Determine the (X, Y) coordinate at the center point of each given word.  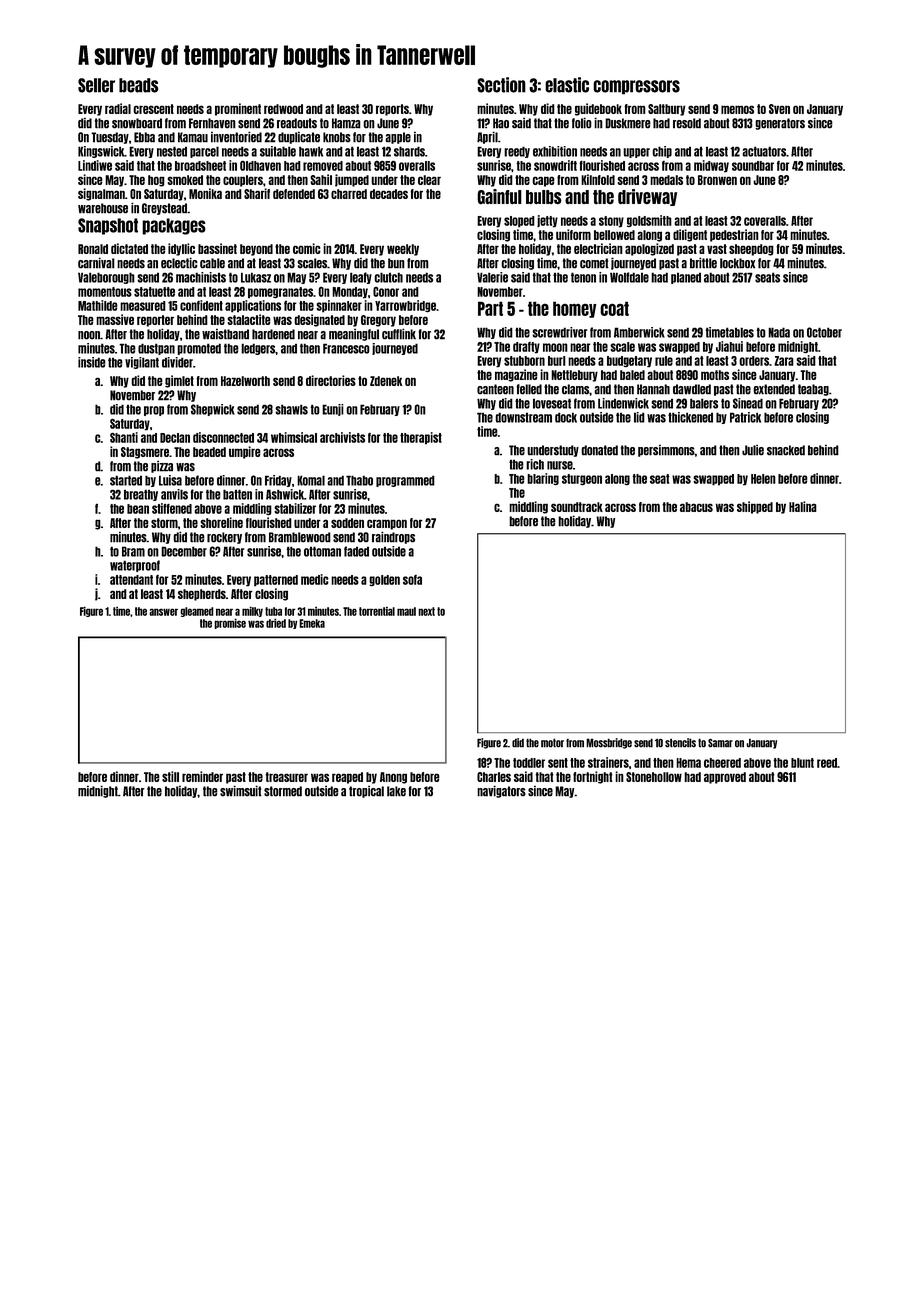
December (184, 551)
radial (118, 108)
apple (398, 138)
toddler (529, 763)
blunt (802, 763)
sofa (412, 579)
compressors (636, 87)
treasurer (286, 777)
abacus (696, 507)
